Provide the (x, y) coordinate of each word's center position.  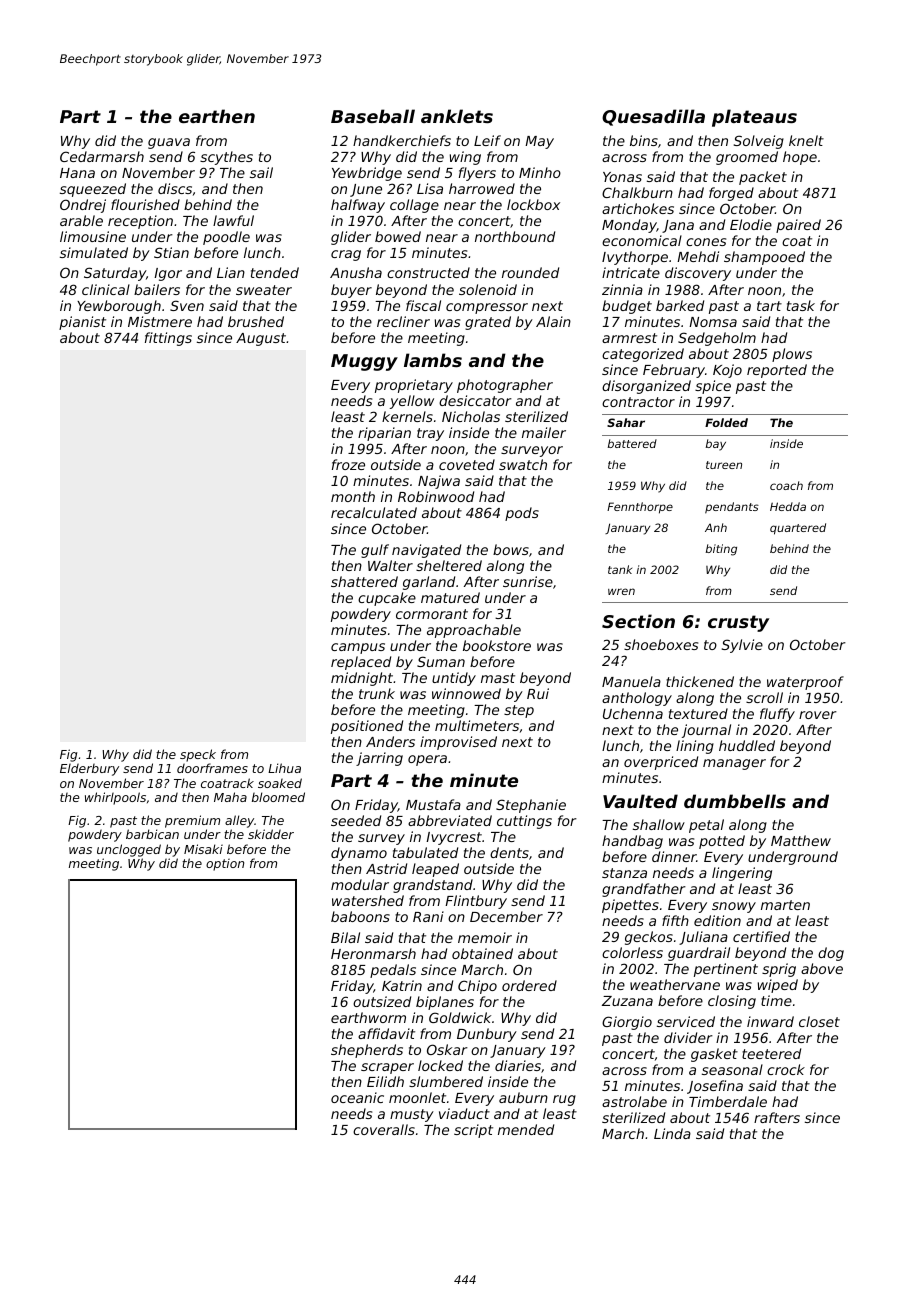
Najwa (439, 482)
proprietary (414, 386)
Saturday (115, 274)
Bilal (345, 937)
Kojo (727, 371)
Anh (716, 527)
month (353, 496)
